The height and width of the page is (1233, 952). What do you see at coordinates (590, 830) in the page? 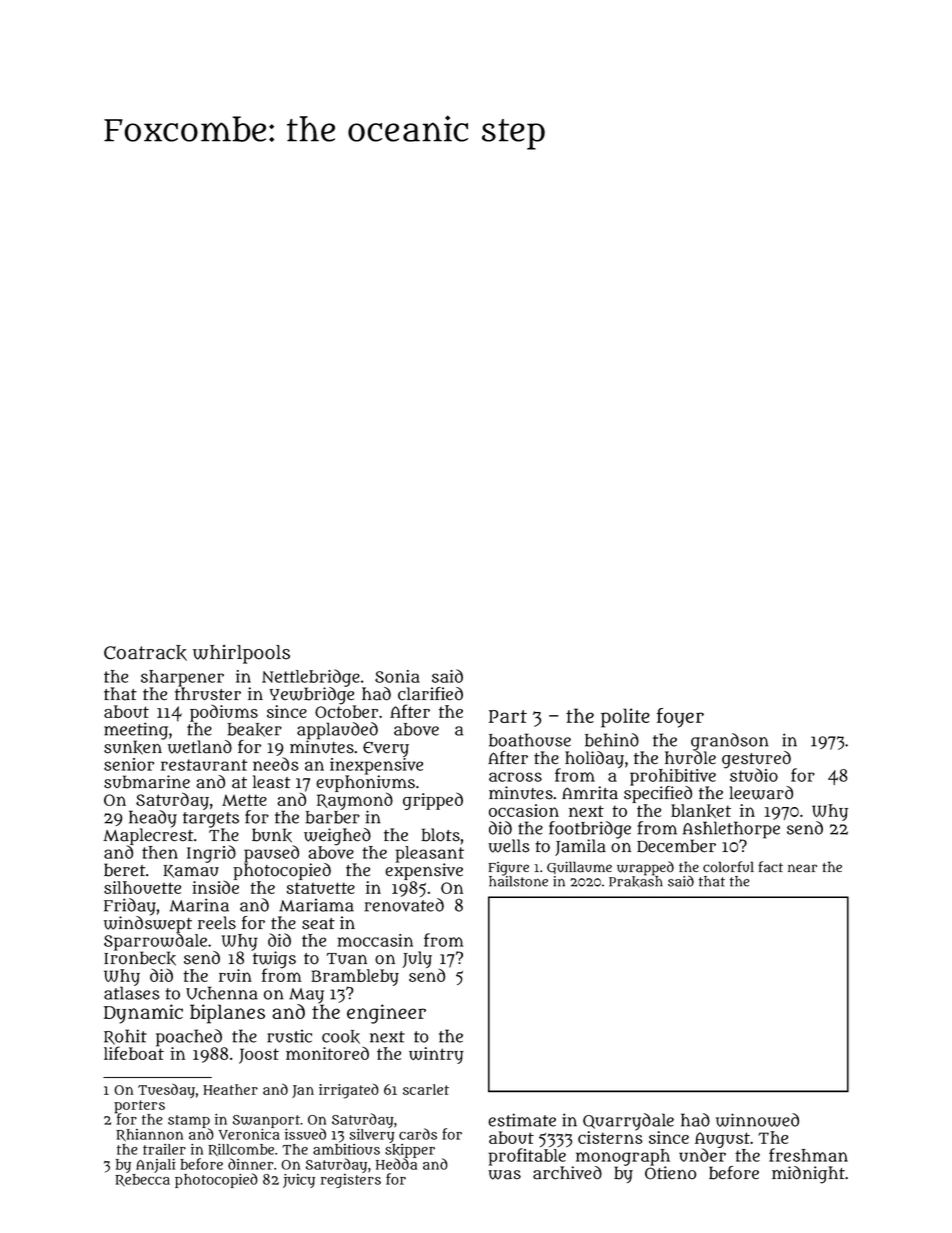
I see `footbridge` at bounding box center [590, 830].
